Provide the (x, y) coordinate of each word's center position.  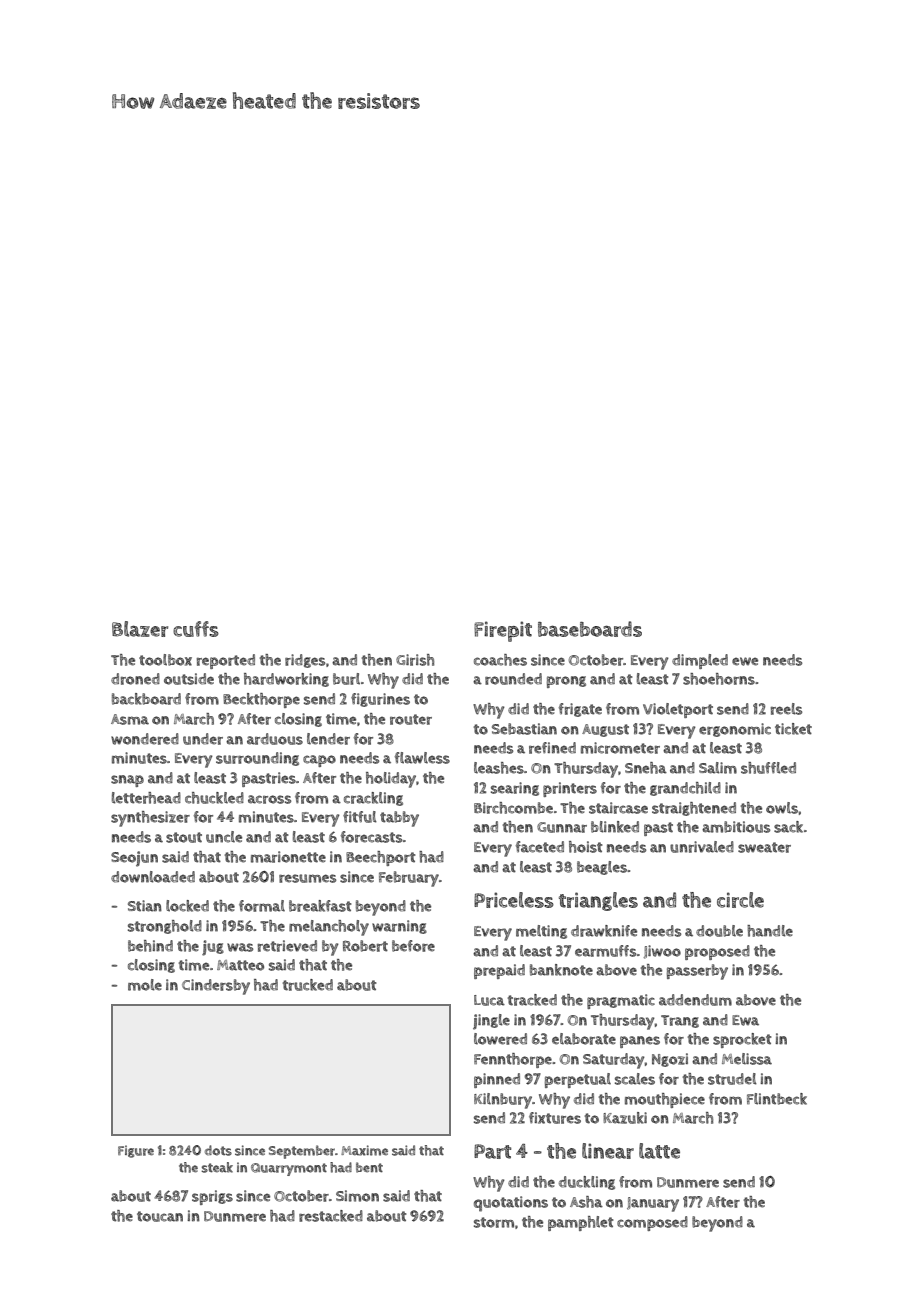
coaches (500, 660)
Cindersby (216, 987)
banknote (561, 970)
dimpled (700, 661)
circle (740, 900)
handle (770, 931)
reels (786, 709)
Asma (130, 719)
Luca (489, 1000)
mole (145, 985)
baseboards (590, 629)
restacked (331, 1216)
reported (226, 661)
